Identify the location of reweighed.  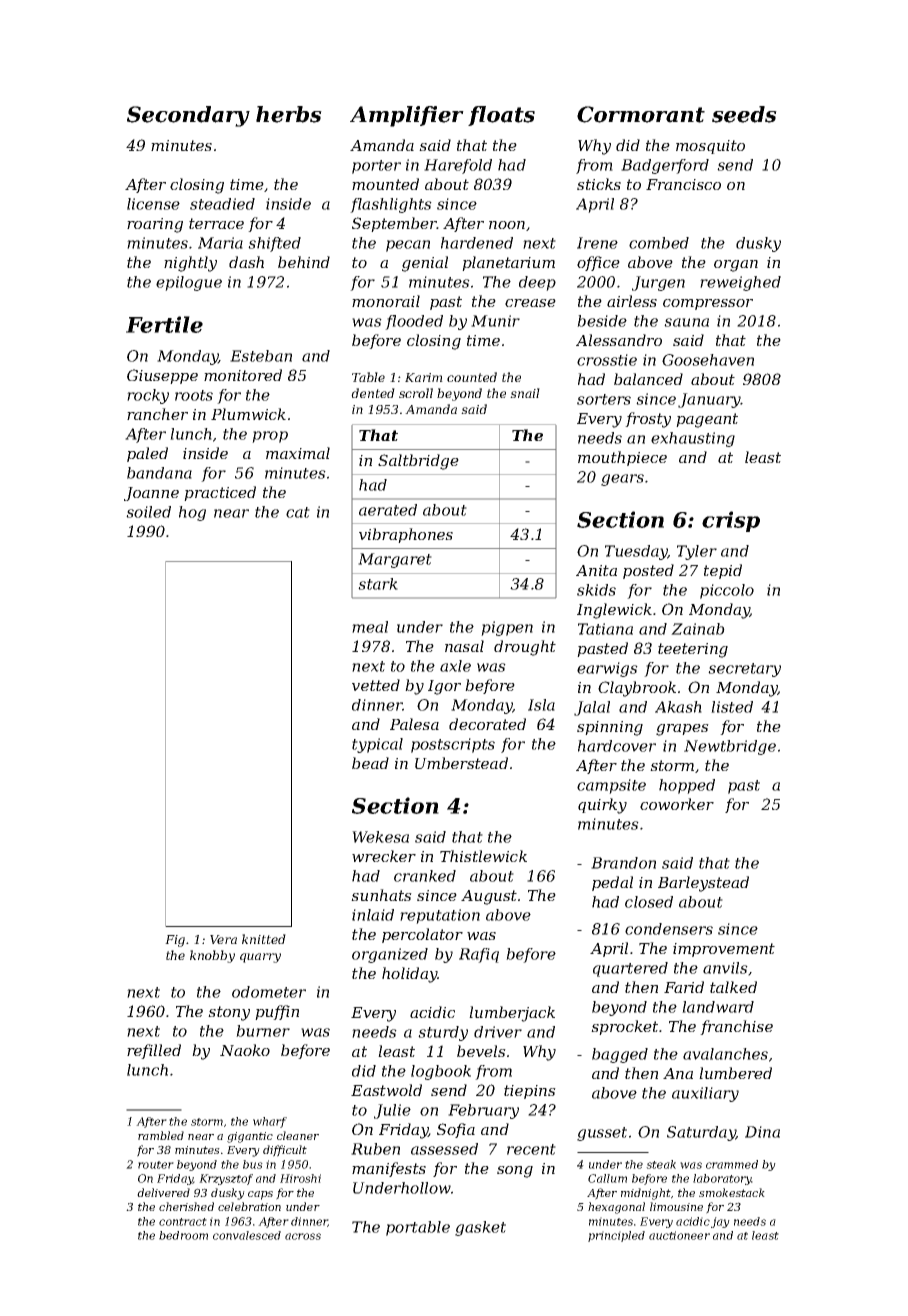
(740, 283).
